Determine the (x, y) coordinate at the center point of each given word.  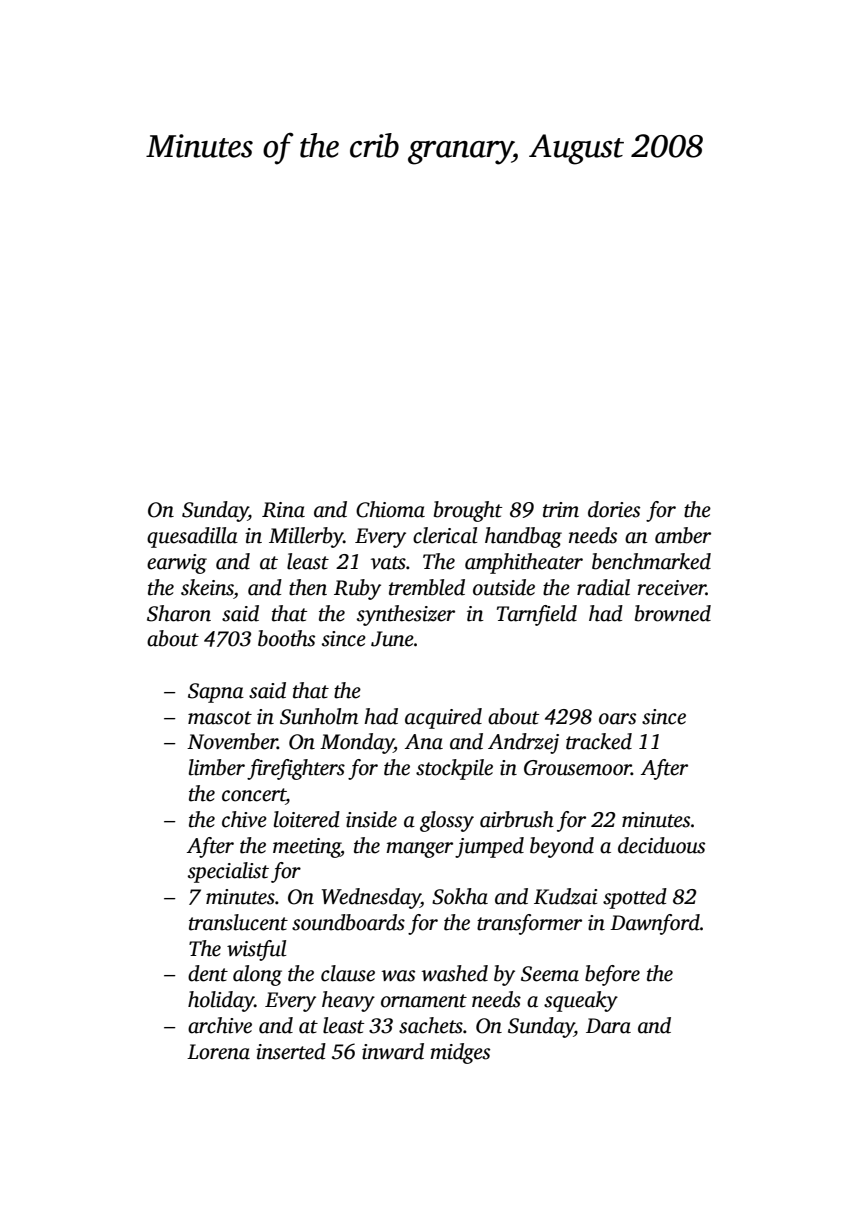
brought (468, 511)
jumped (489, 847)
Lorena (218, 1052)
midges (460, 1053)
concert (254, 795)
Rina (283, 510)
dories (614, 509)
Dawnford (655, 924)
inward (393, 1051)
